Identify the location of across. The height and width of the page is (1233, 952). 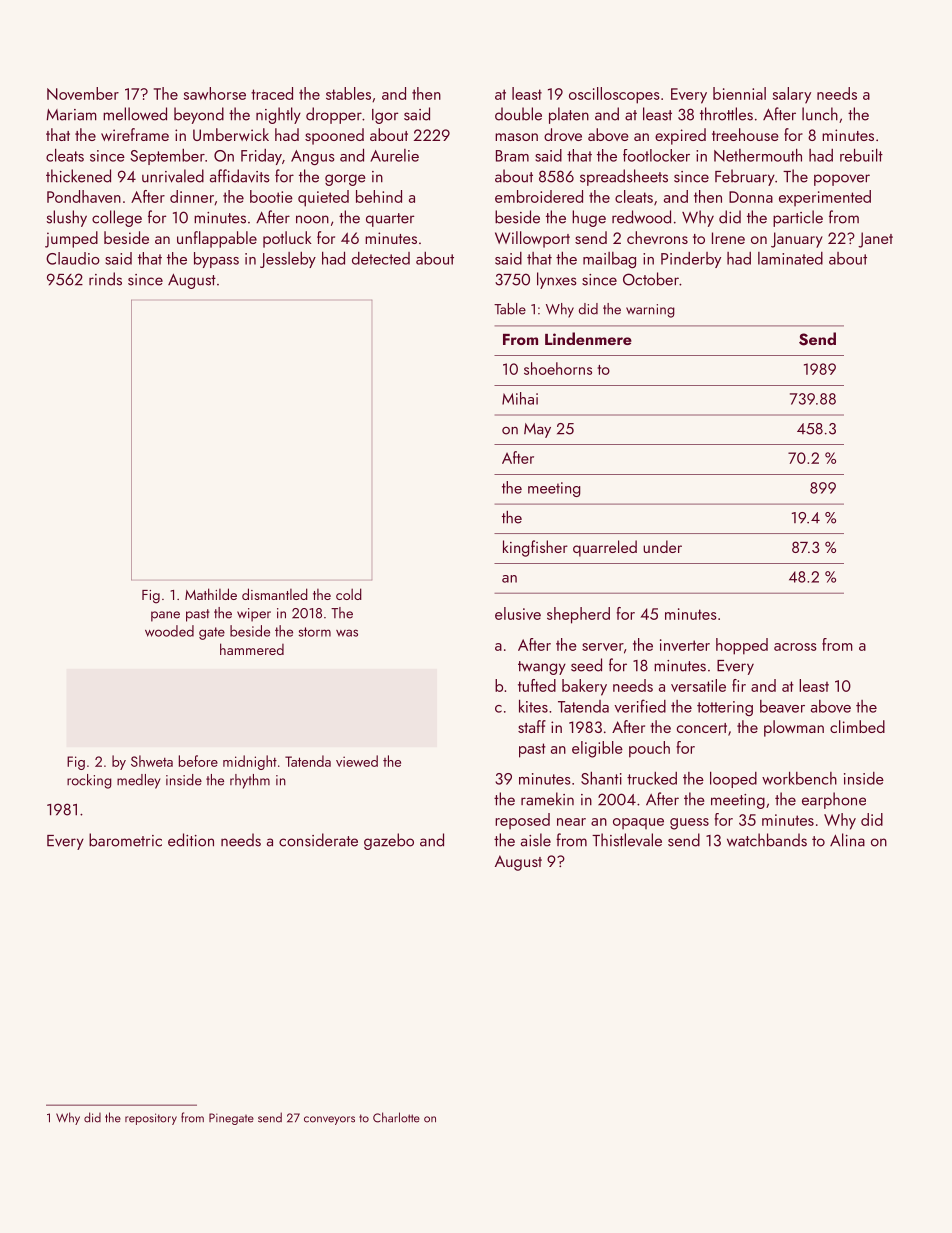
(795, 647).
